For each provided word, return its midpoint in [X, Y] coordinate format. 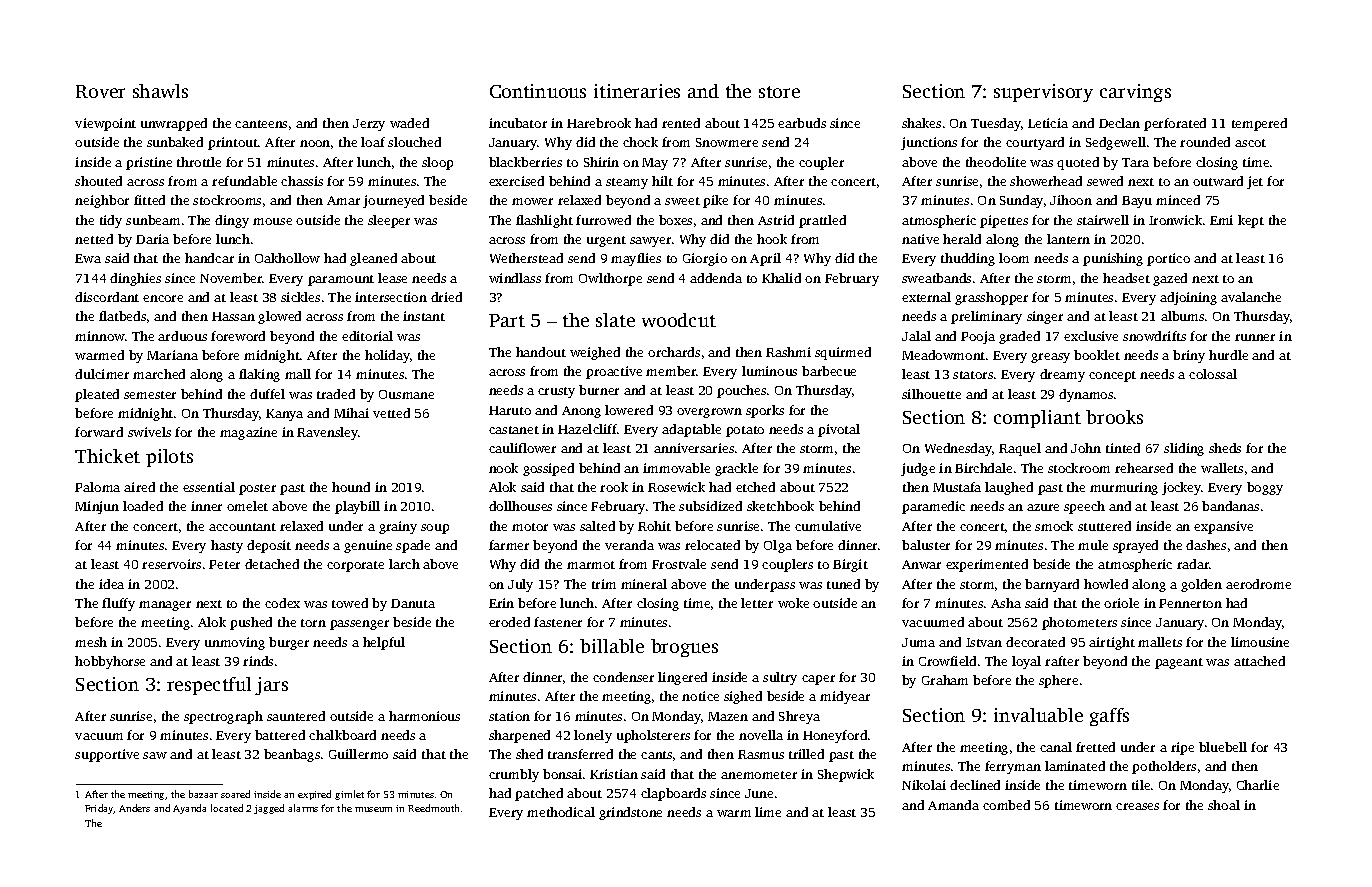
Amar [343, 200]
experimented [987, 565]
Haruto [510, 410]
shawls [160, 91]
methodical [561, 812]
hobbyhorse [110, 662]
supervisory [1043, 93]
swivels [149, 432]
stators [973, 375]
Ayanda [189, 809]
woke [793, 603]
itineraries [637, 91]
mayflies [636, 259]
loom [1014, 258]
